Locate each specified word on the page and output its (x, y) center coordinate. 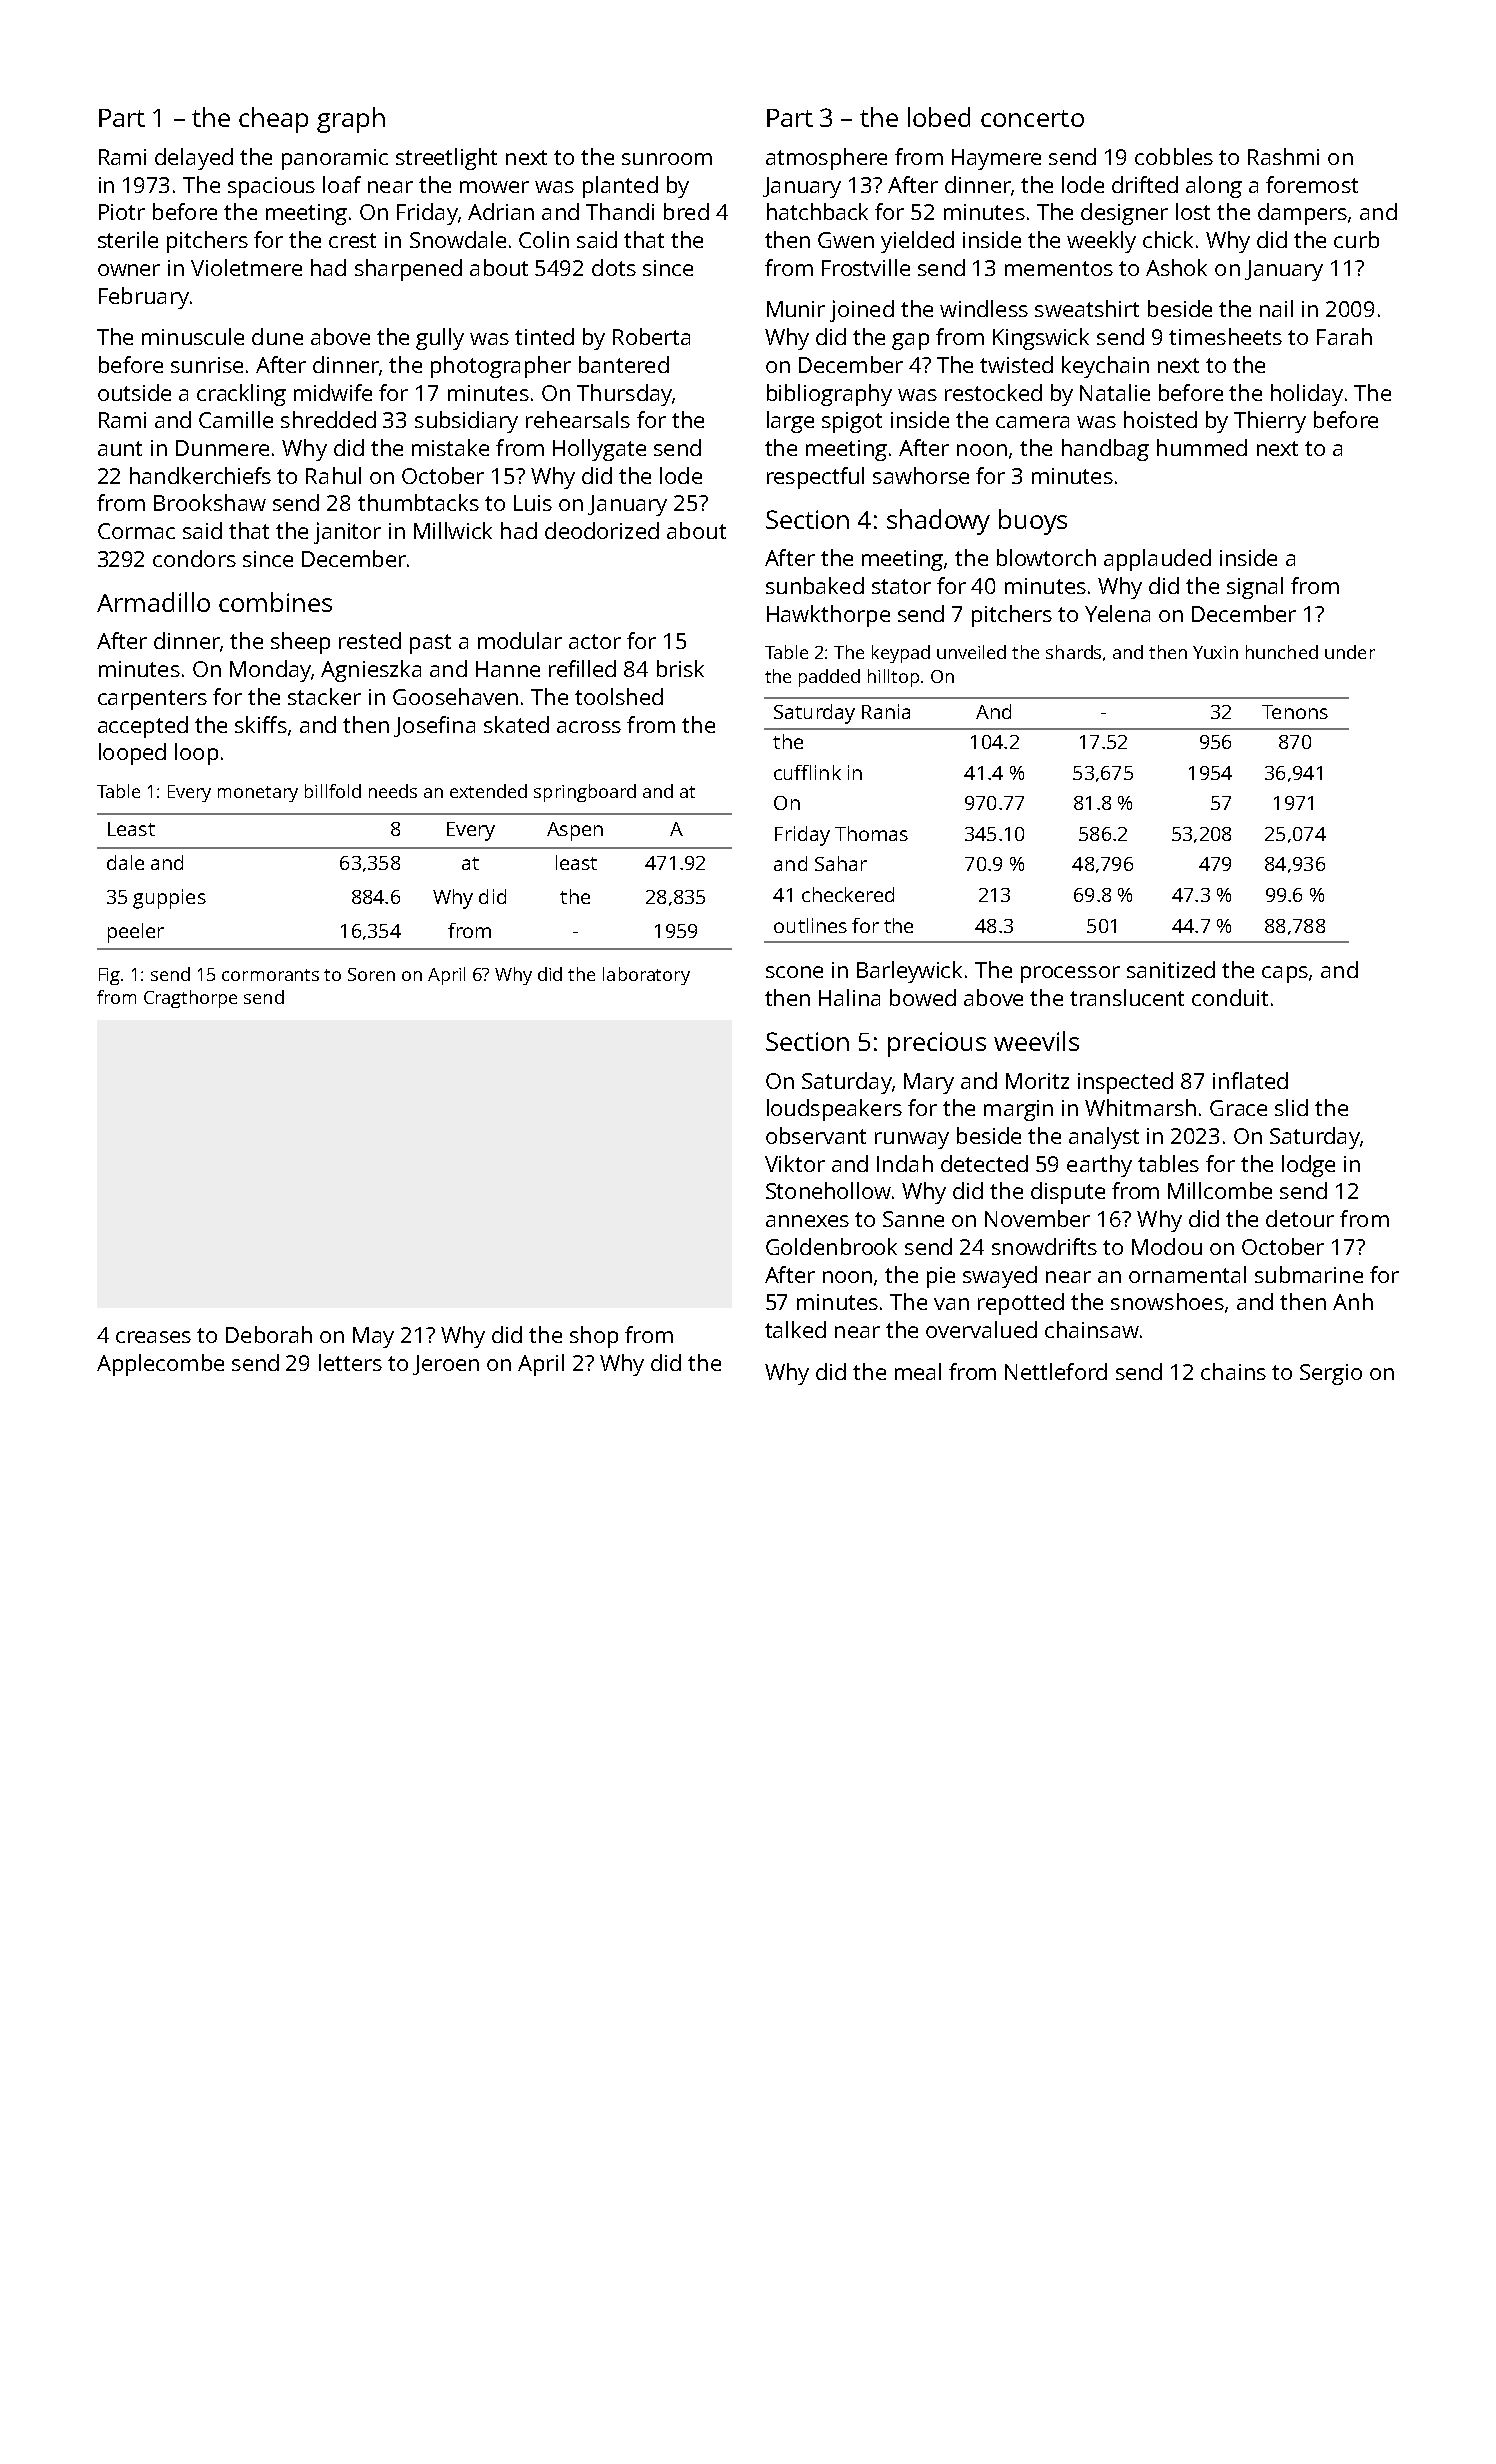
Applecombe (160, 1365)
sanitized (1171, 969)
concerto (1032, 118)
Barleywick (909, 972)
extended (488, 791)
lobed (939, 117)
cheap (273, 120)
